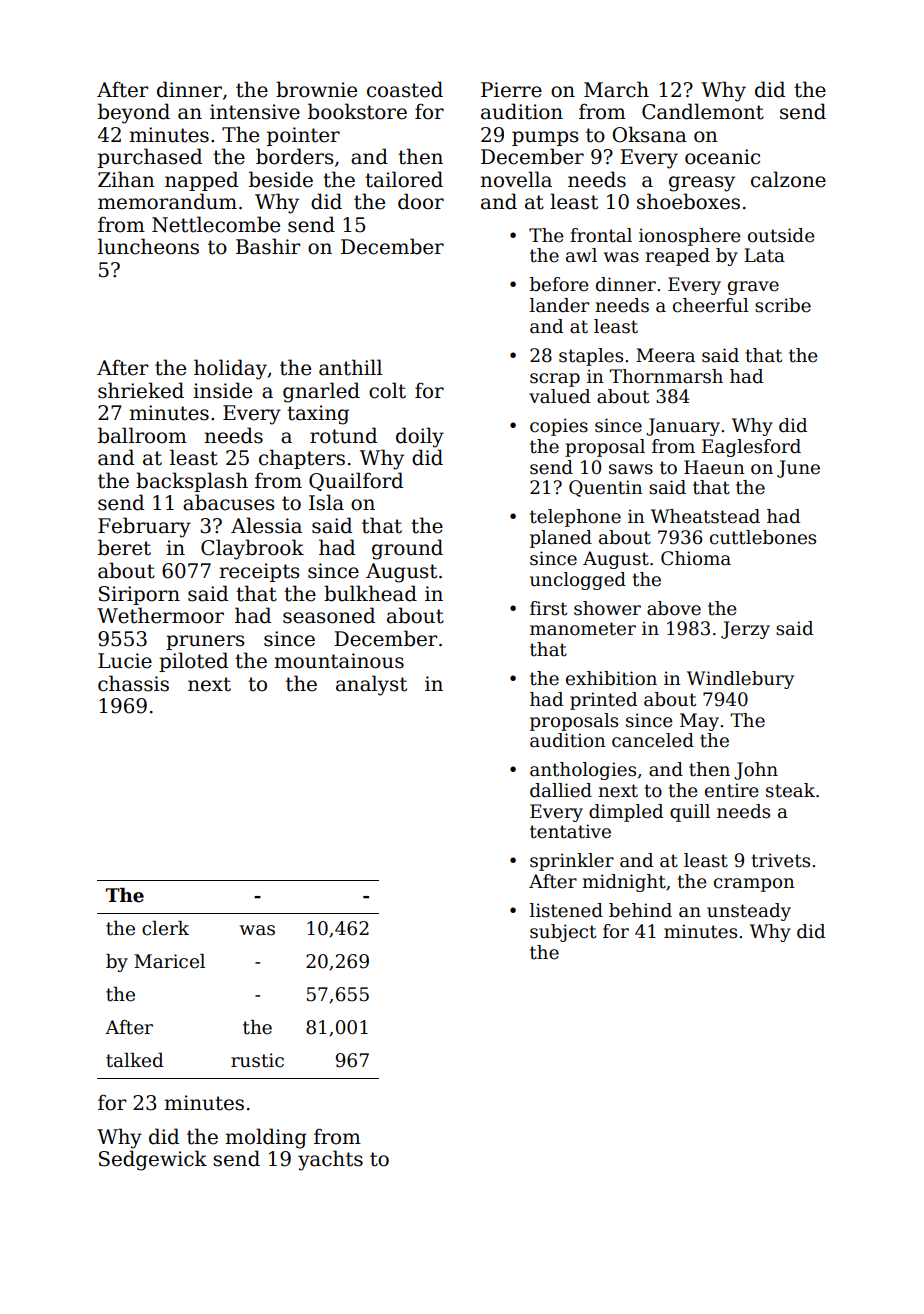 The height and width of the document is (1314, 924). I want to click on clerk, so click(165, 928).
